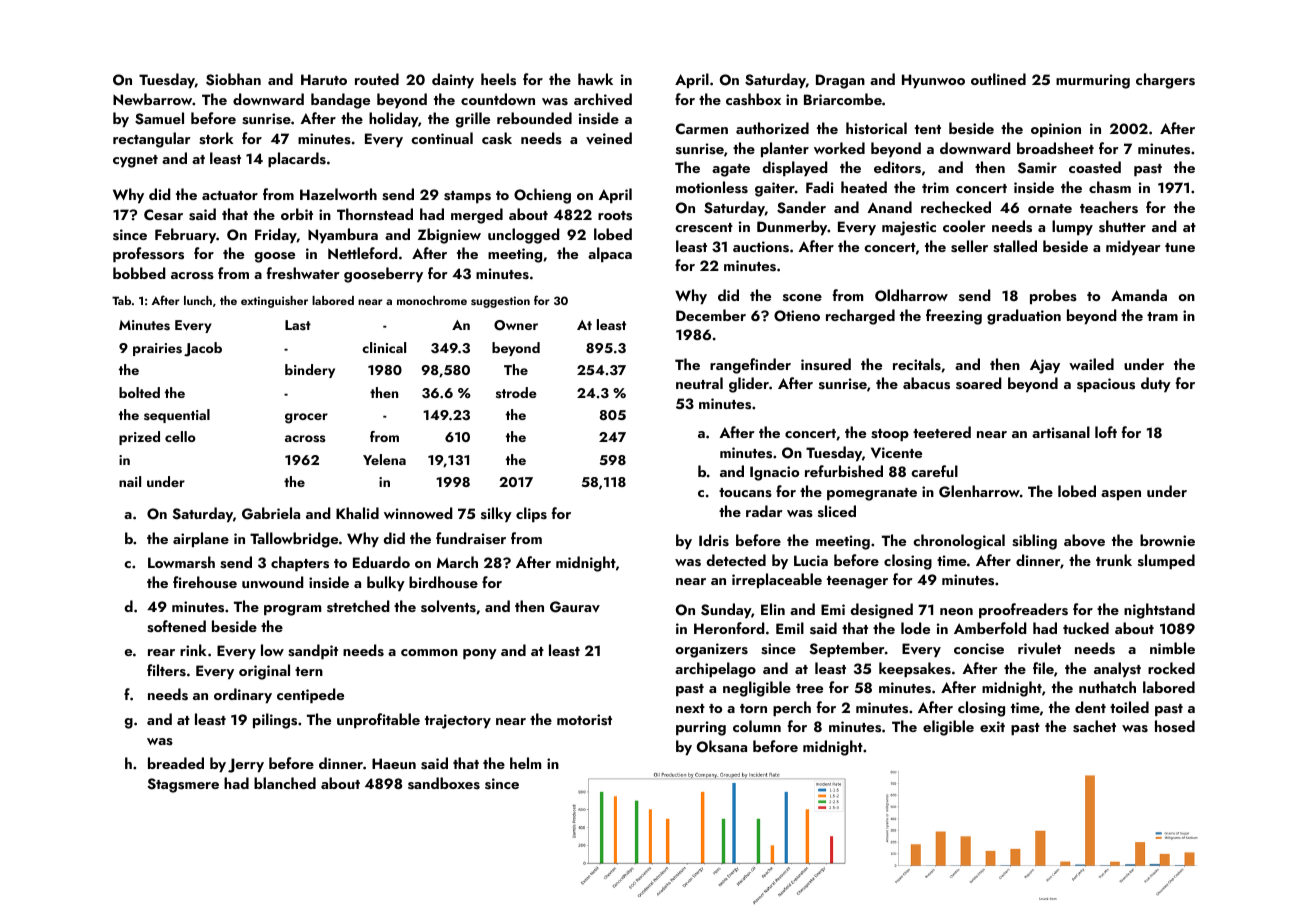 Image resolution: width=1308 pixels, height=924 pixels. I want to click on program, so click(292, 610).
